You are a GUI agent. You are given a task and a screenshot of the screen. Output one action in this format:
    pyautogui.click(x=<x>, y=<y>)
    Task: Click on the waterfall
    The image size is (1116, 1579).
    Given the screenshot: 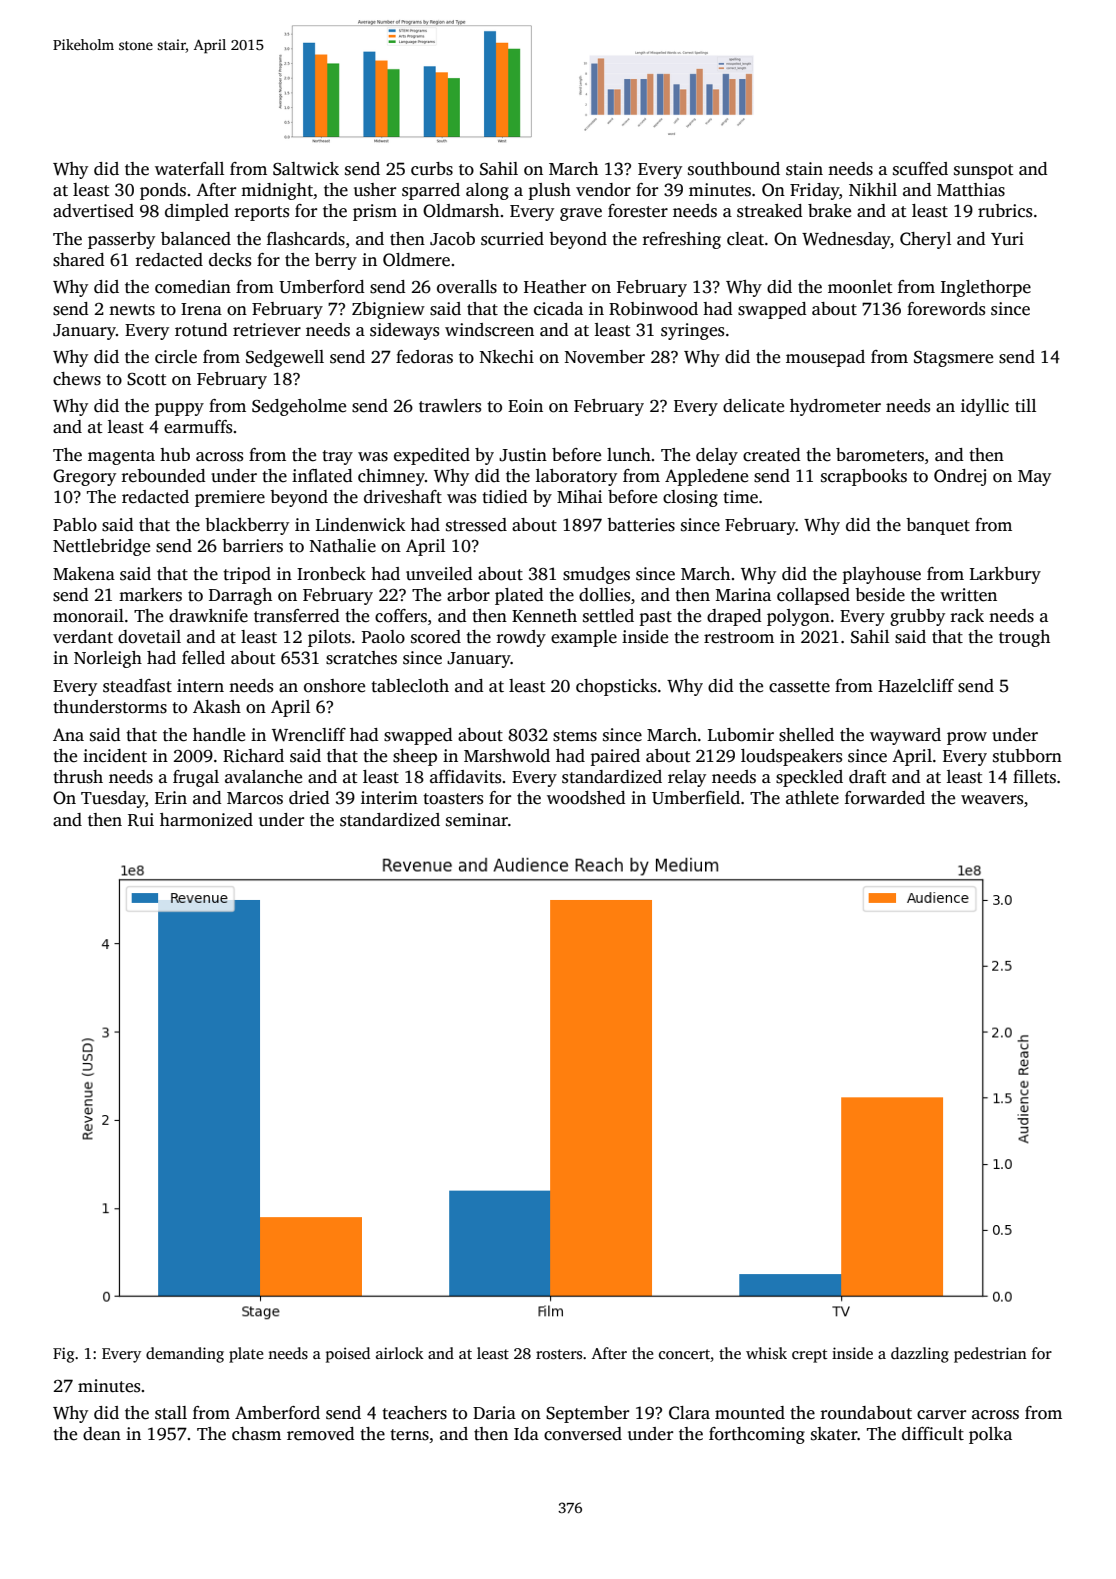 What is the action you would take?
    pyautogui.click(x=189, y=169)
